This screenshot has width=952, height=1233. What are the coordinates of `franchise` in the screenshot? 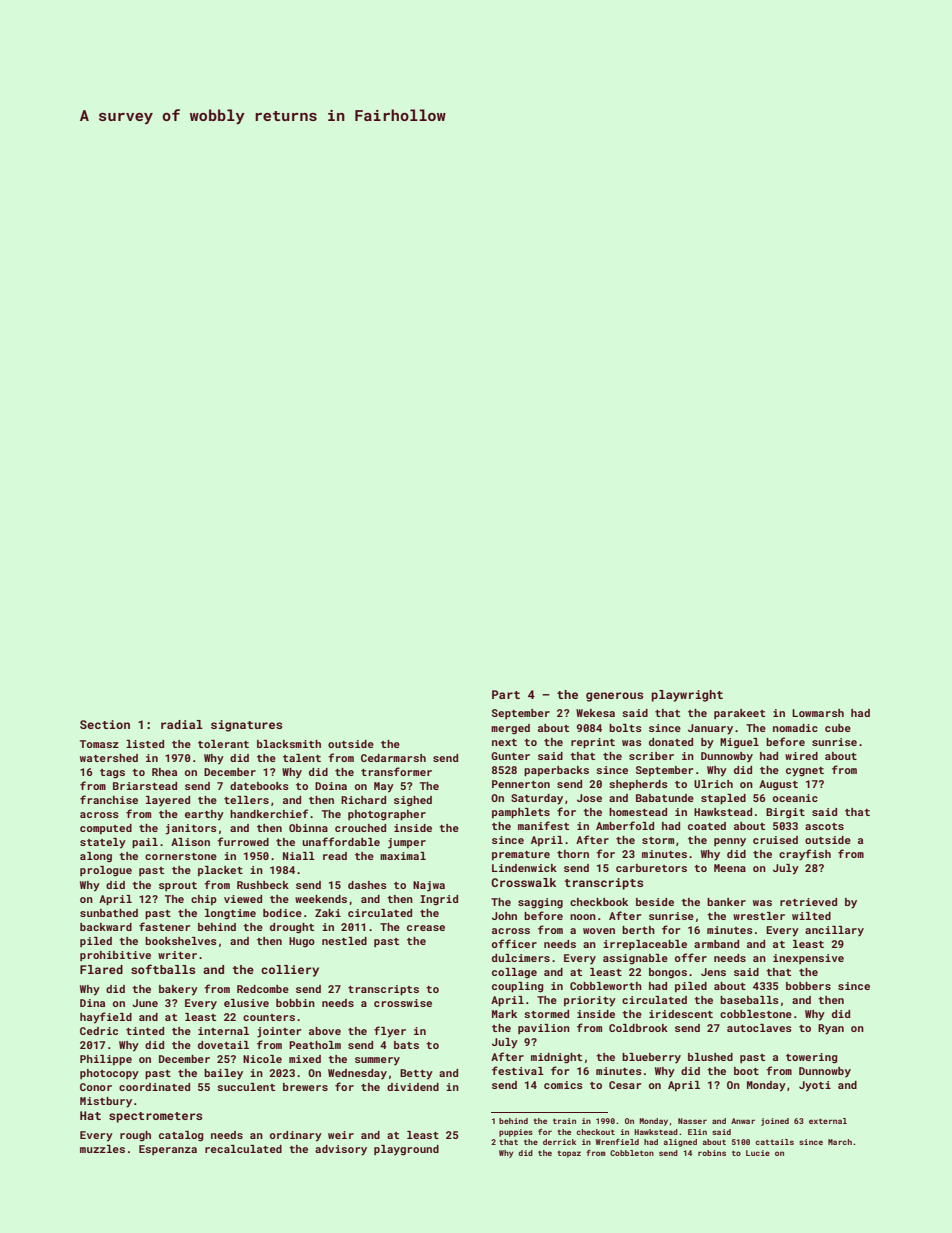 It's located at (109, 799).
